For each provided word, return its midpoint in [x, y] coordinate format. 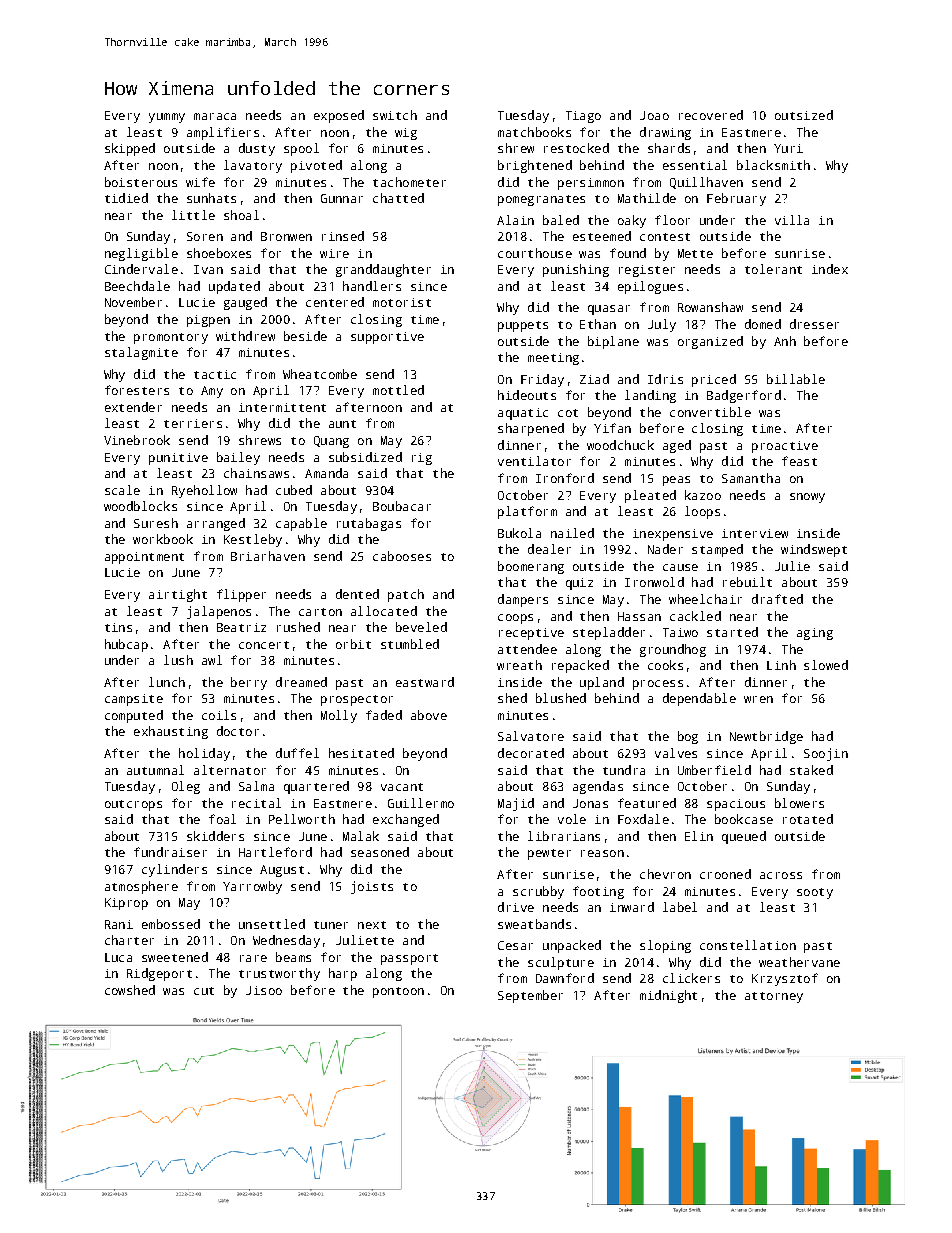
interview [755, 533]
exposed [339, 116]
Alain [515, 220]
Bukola [519, 533]
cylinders [174, 870]
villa [792, 220]
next [372, 925]
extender [133, 407]
